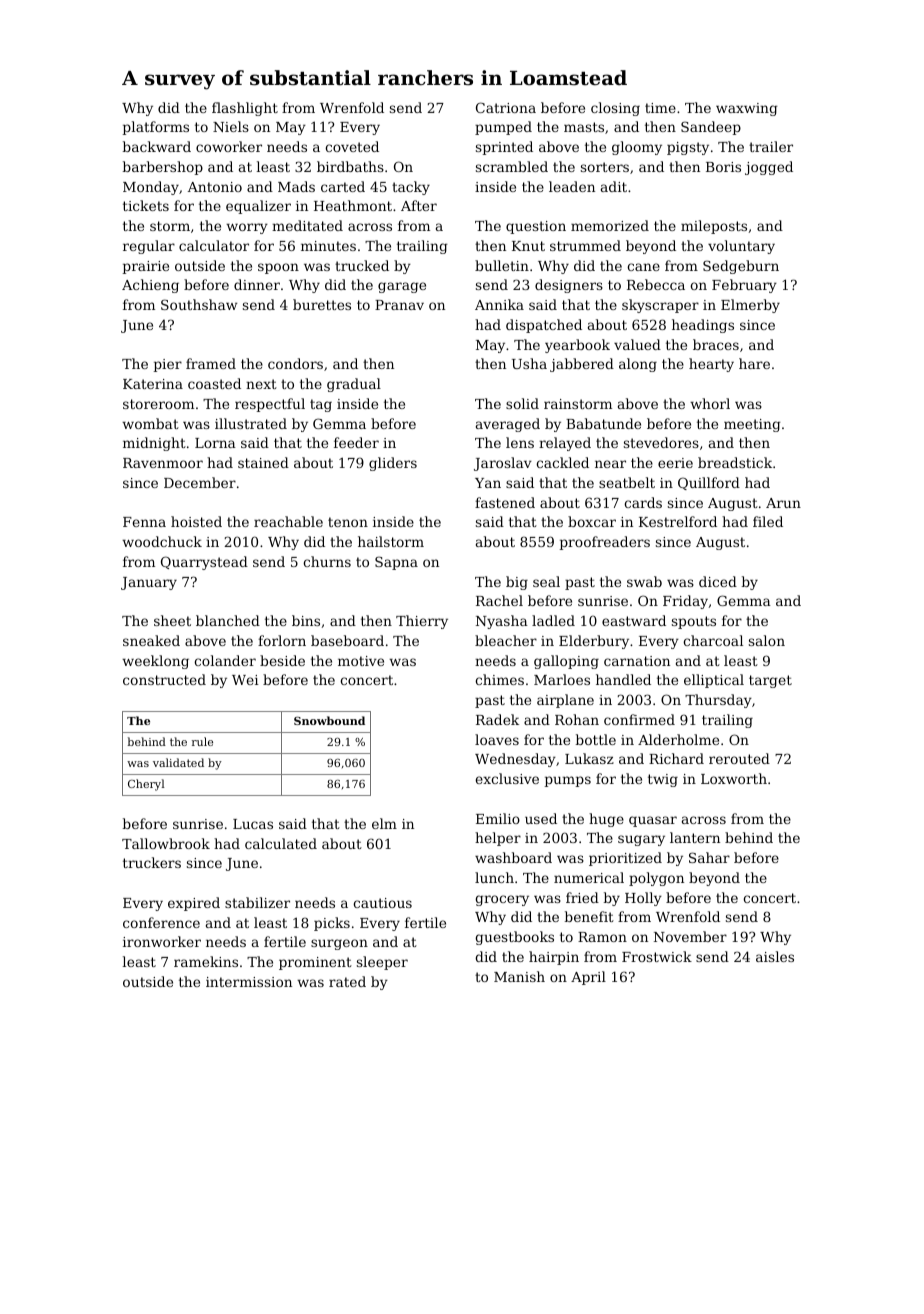  I want to click on ramekins, so click(206, 961).
